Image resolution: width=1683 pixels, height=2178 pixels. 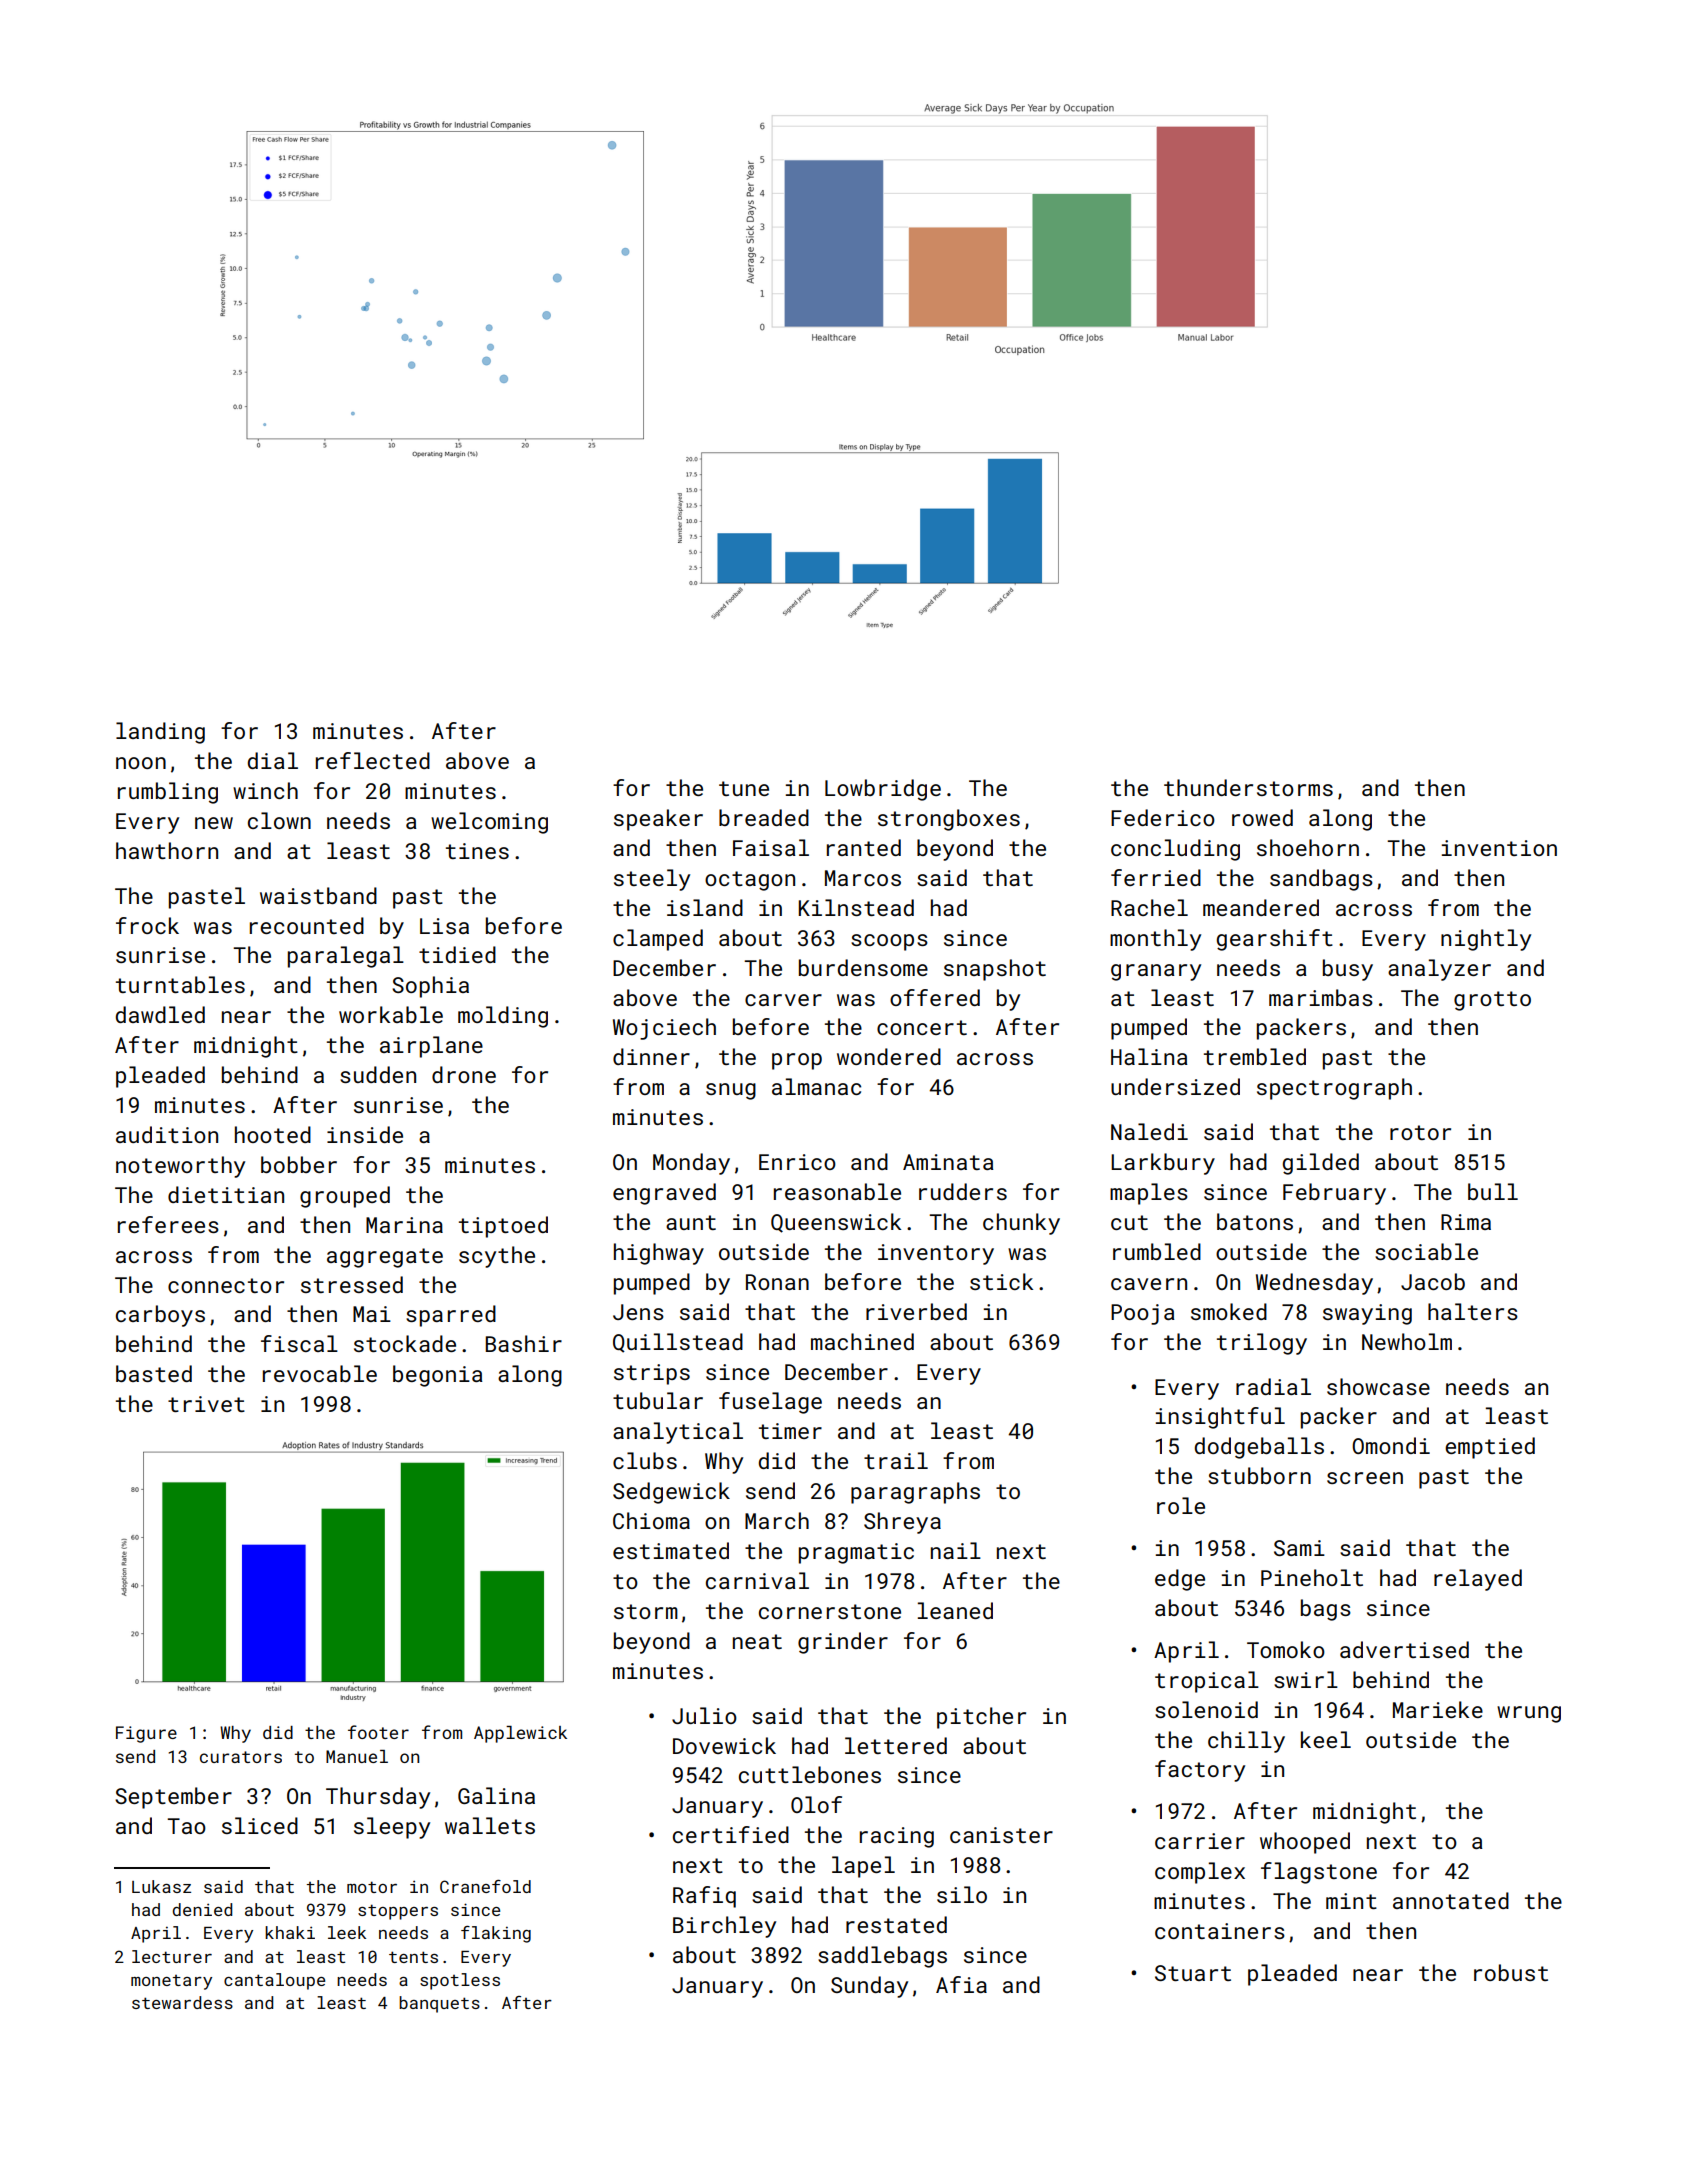 What do you see at coordinates (1220, 1418) in the image?
I see `insightful` at bounding box center [1220, 1418].
